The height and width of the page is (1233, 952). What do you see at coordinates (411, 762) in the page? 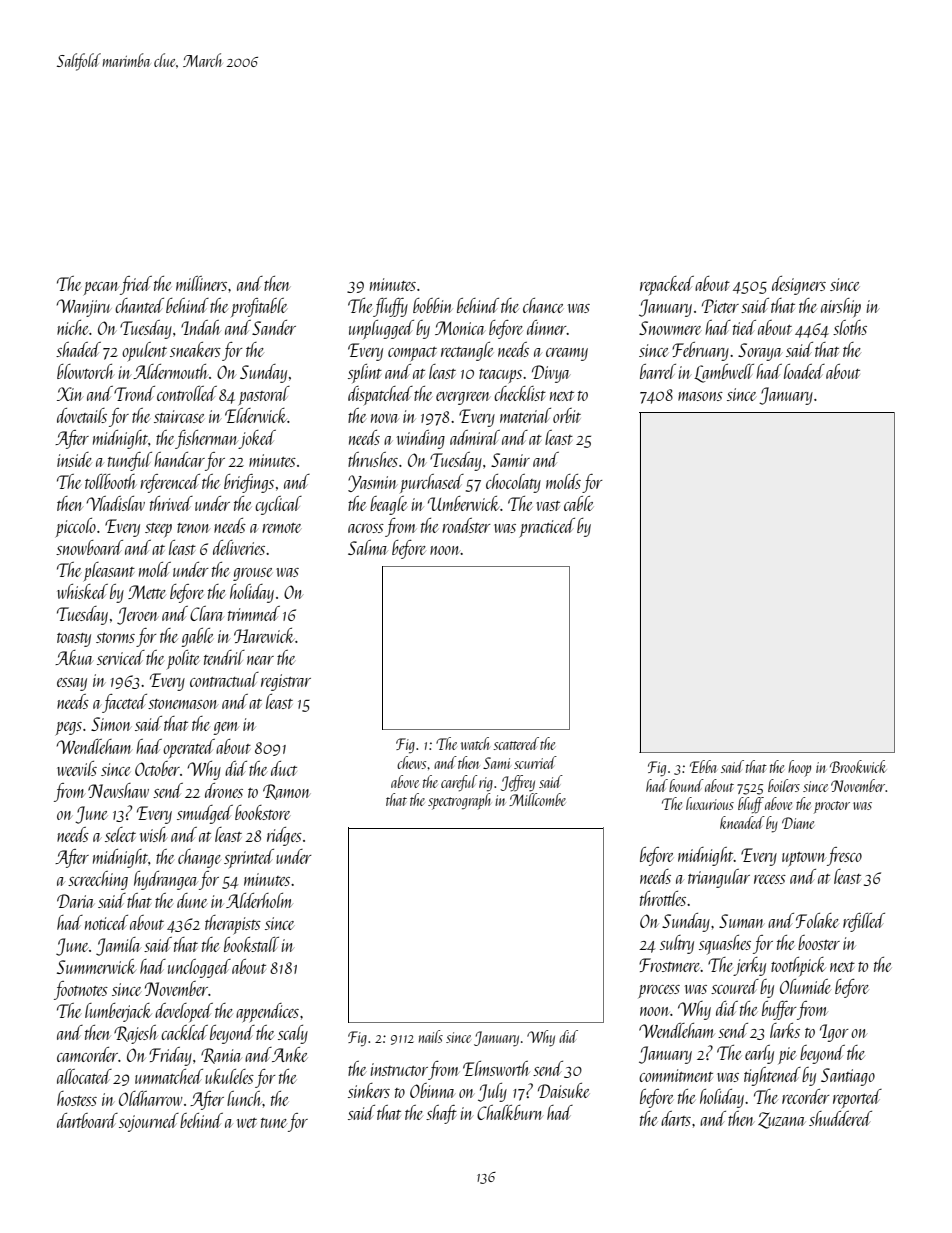
I see `chews` at bounding box center [411, 762].
